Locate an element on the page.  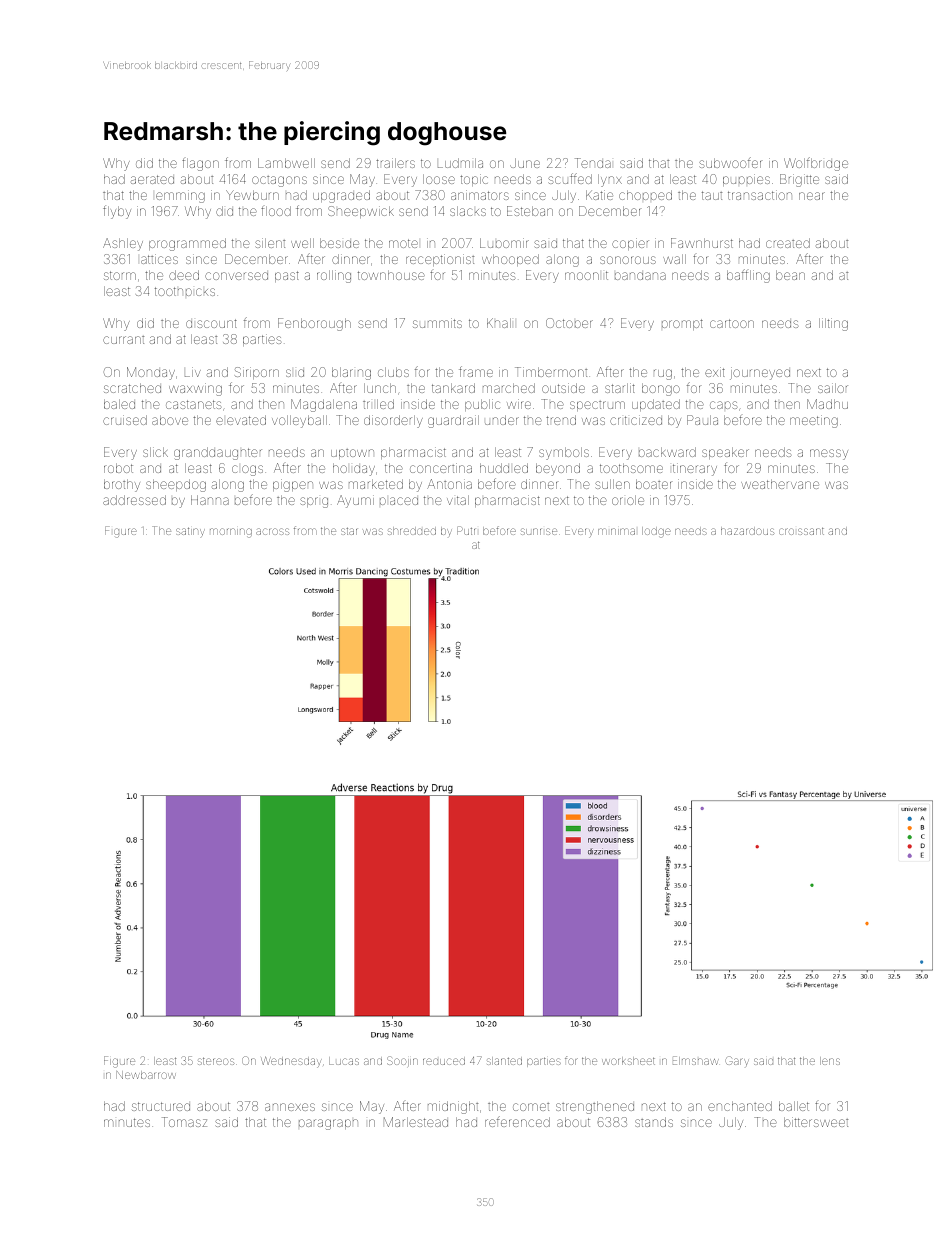
baffling is located at coordinates (748, 276).
